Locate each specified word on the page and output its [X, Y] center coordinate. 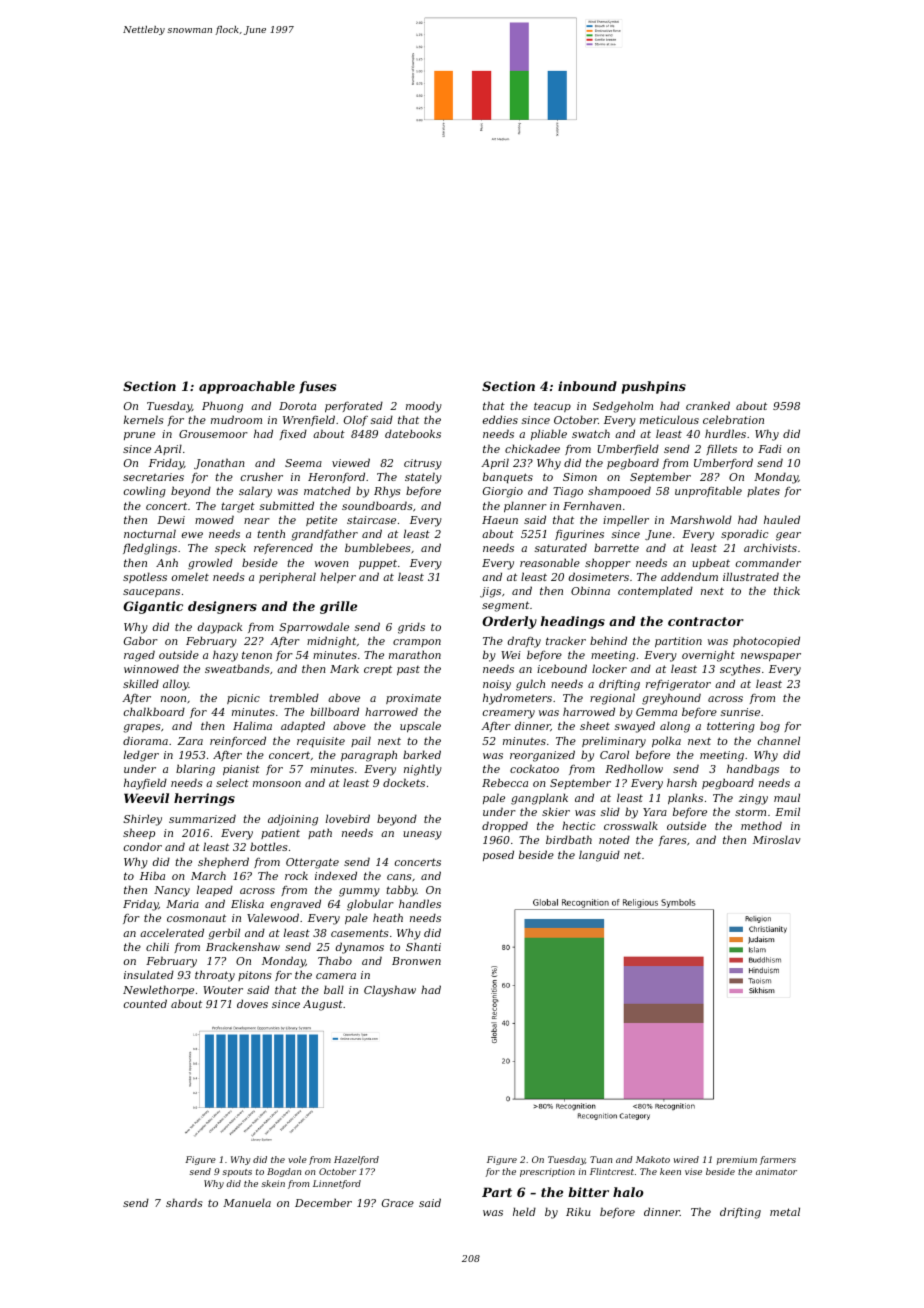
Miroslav [777, 839]
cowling [145, 492]
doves [252, 1003]
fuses [317, 387]
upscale [420, 726]
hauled [782, 519]
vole [297, 1159]
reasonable [550, 562]
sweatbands [237, 668]
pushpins [654, 387]
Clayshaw [390, 991]
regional [612, 699]
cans [399, 877]
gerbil [224, 934]
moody [424, 407]
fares [673, 841]
